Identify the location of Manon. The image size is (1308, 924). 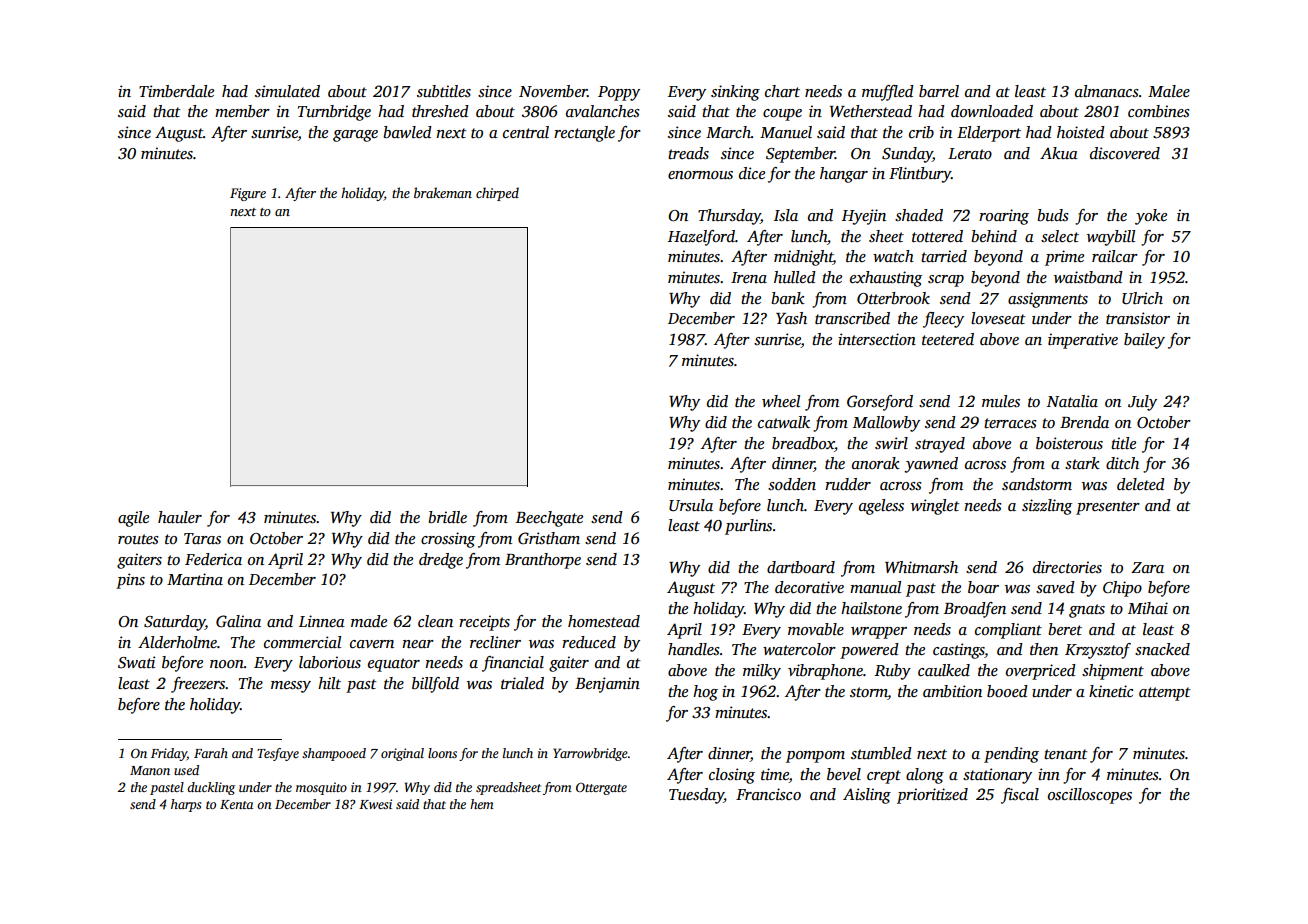
(150, 770).
